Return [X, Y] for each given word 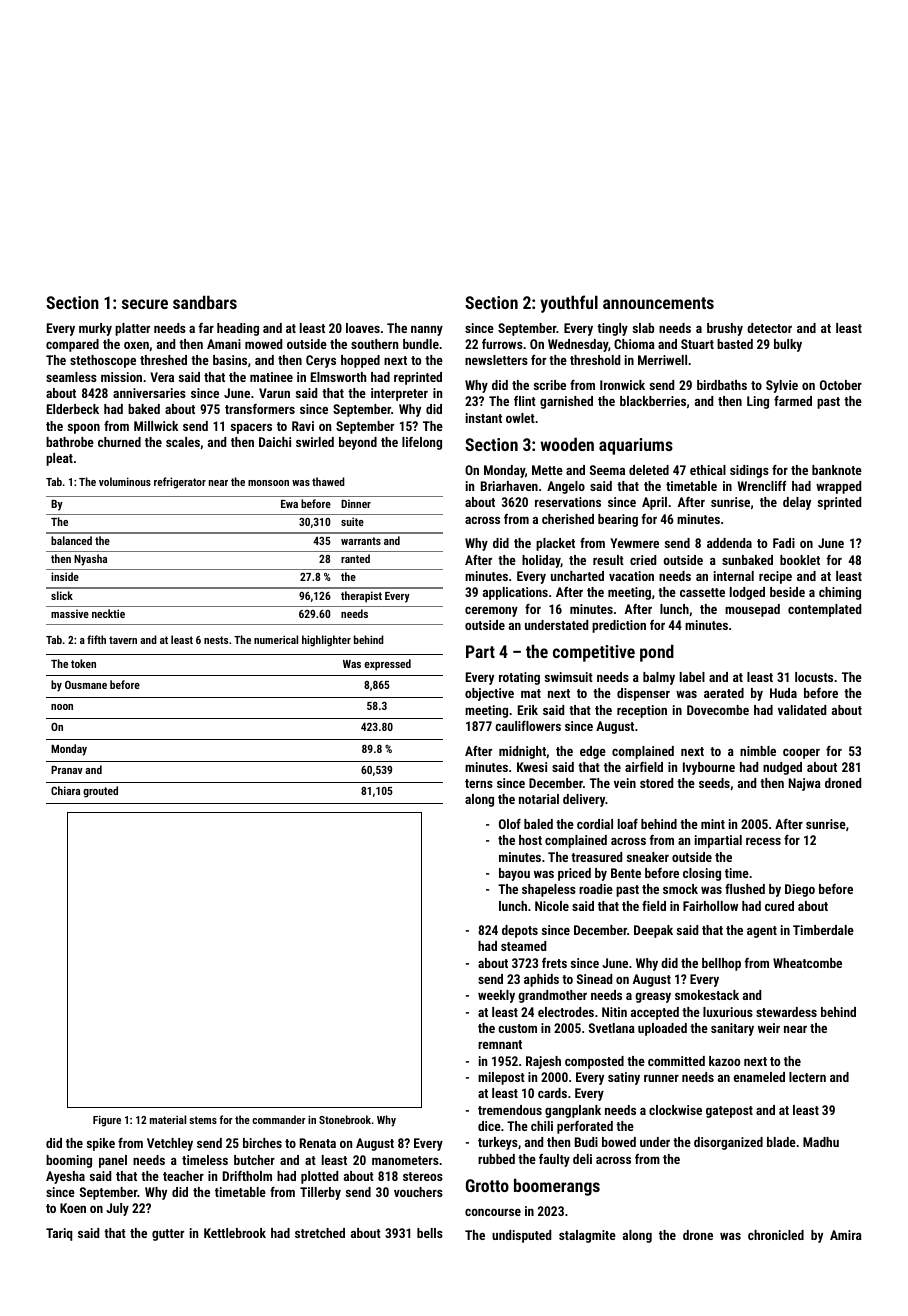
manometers [405, 1160]
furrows [502, 344]
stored [656, 783]
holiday [541, 561]
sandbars [205, 302]
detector [769, 328]
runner [661, 1078]
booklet [800, 560]
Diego [800, 890]
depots [520, 931]
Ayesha [65, 1177]
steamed [523, 946]
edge [593, 752]
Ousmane [86, 685]
